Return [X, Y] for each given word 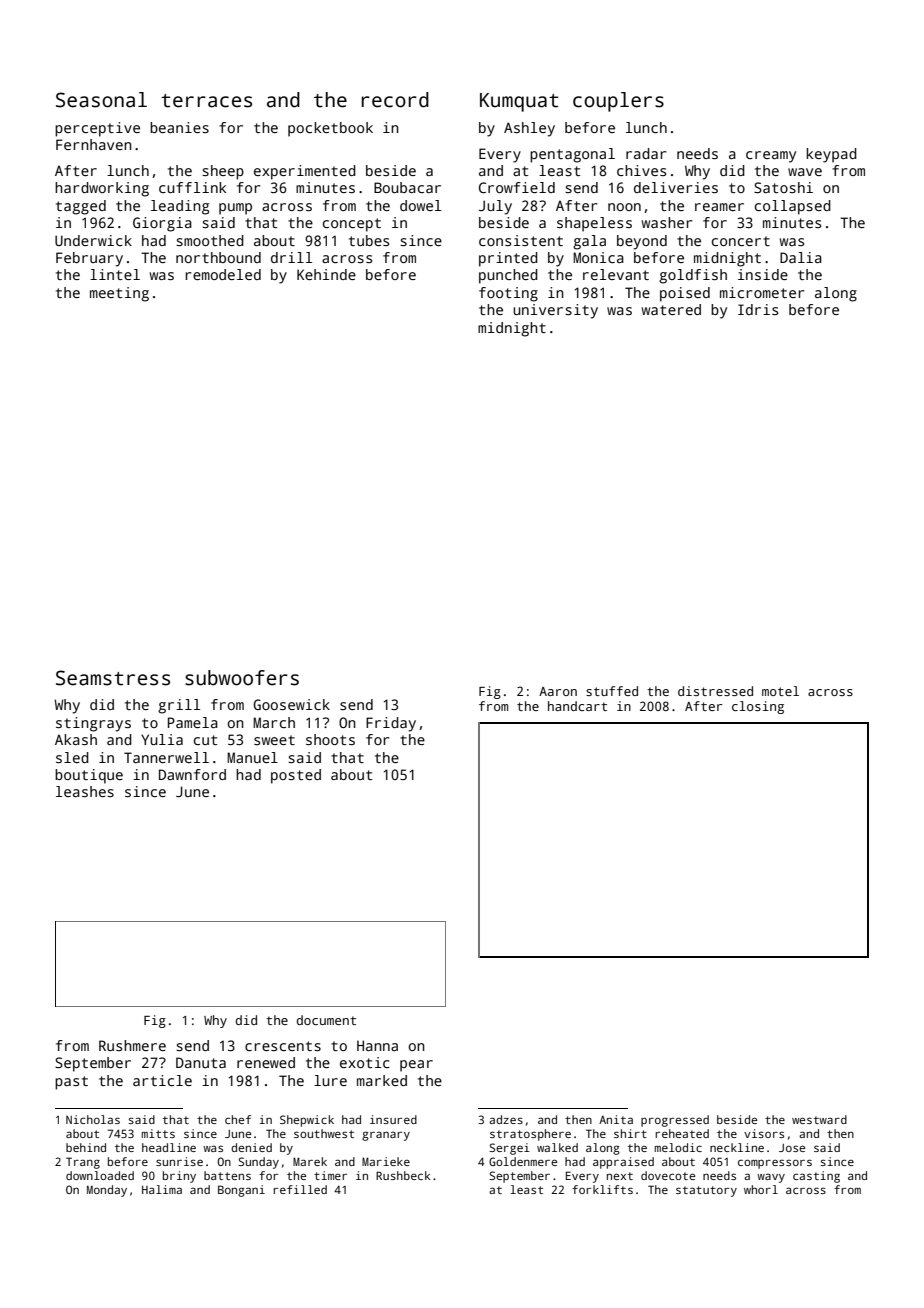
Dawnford [192, 774]
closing [758, 707]
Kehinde [326, 274]
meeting [119, 294]
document [326, 1020]
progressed [675, 1121]
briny [179, 1177]
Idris [758, 309]
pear [416, 1066]
